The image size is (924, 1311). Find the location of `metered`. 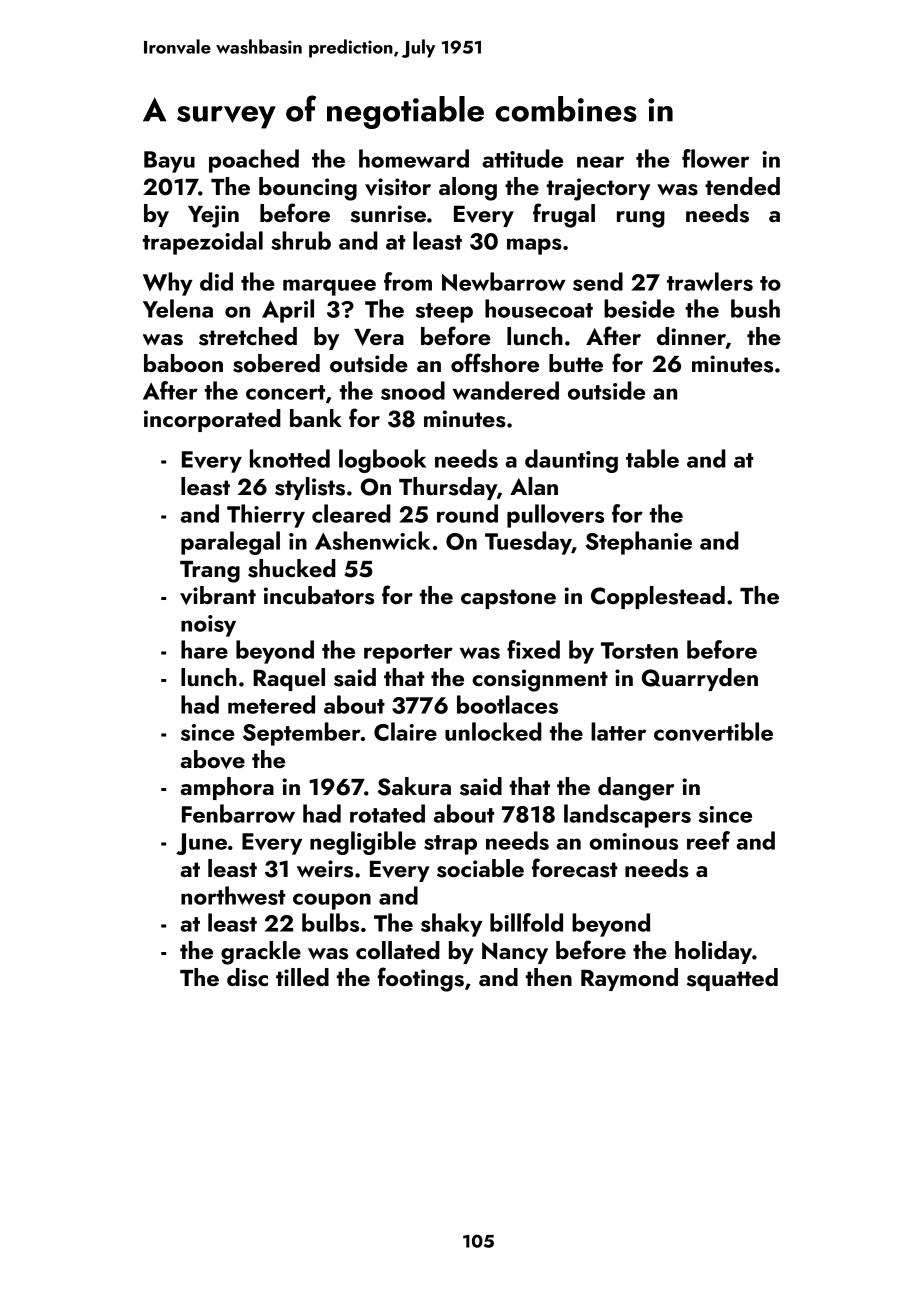

metered is located at coordinates (271, 704).
